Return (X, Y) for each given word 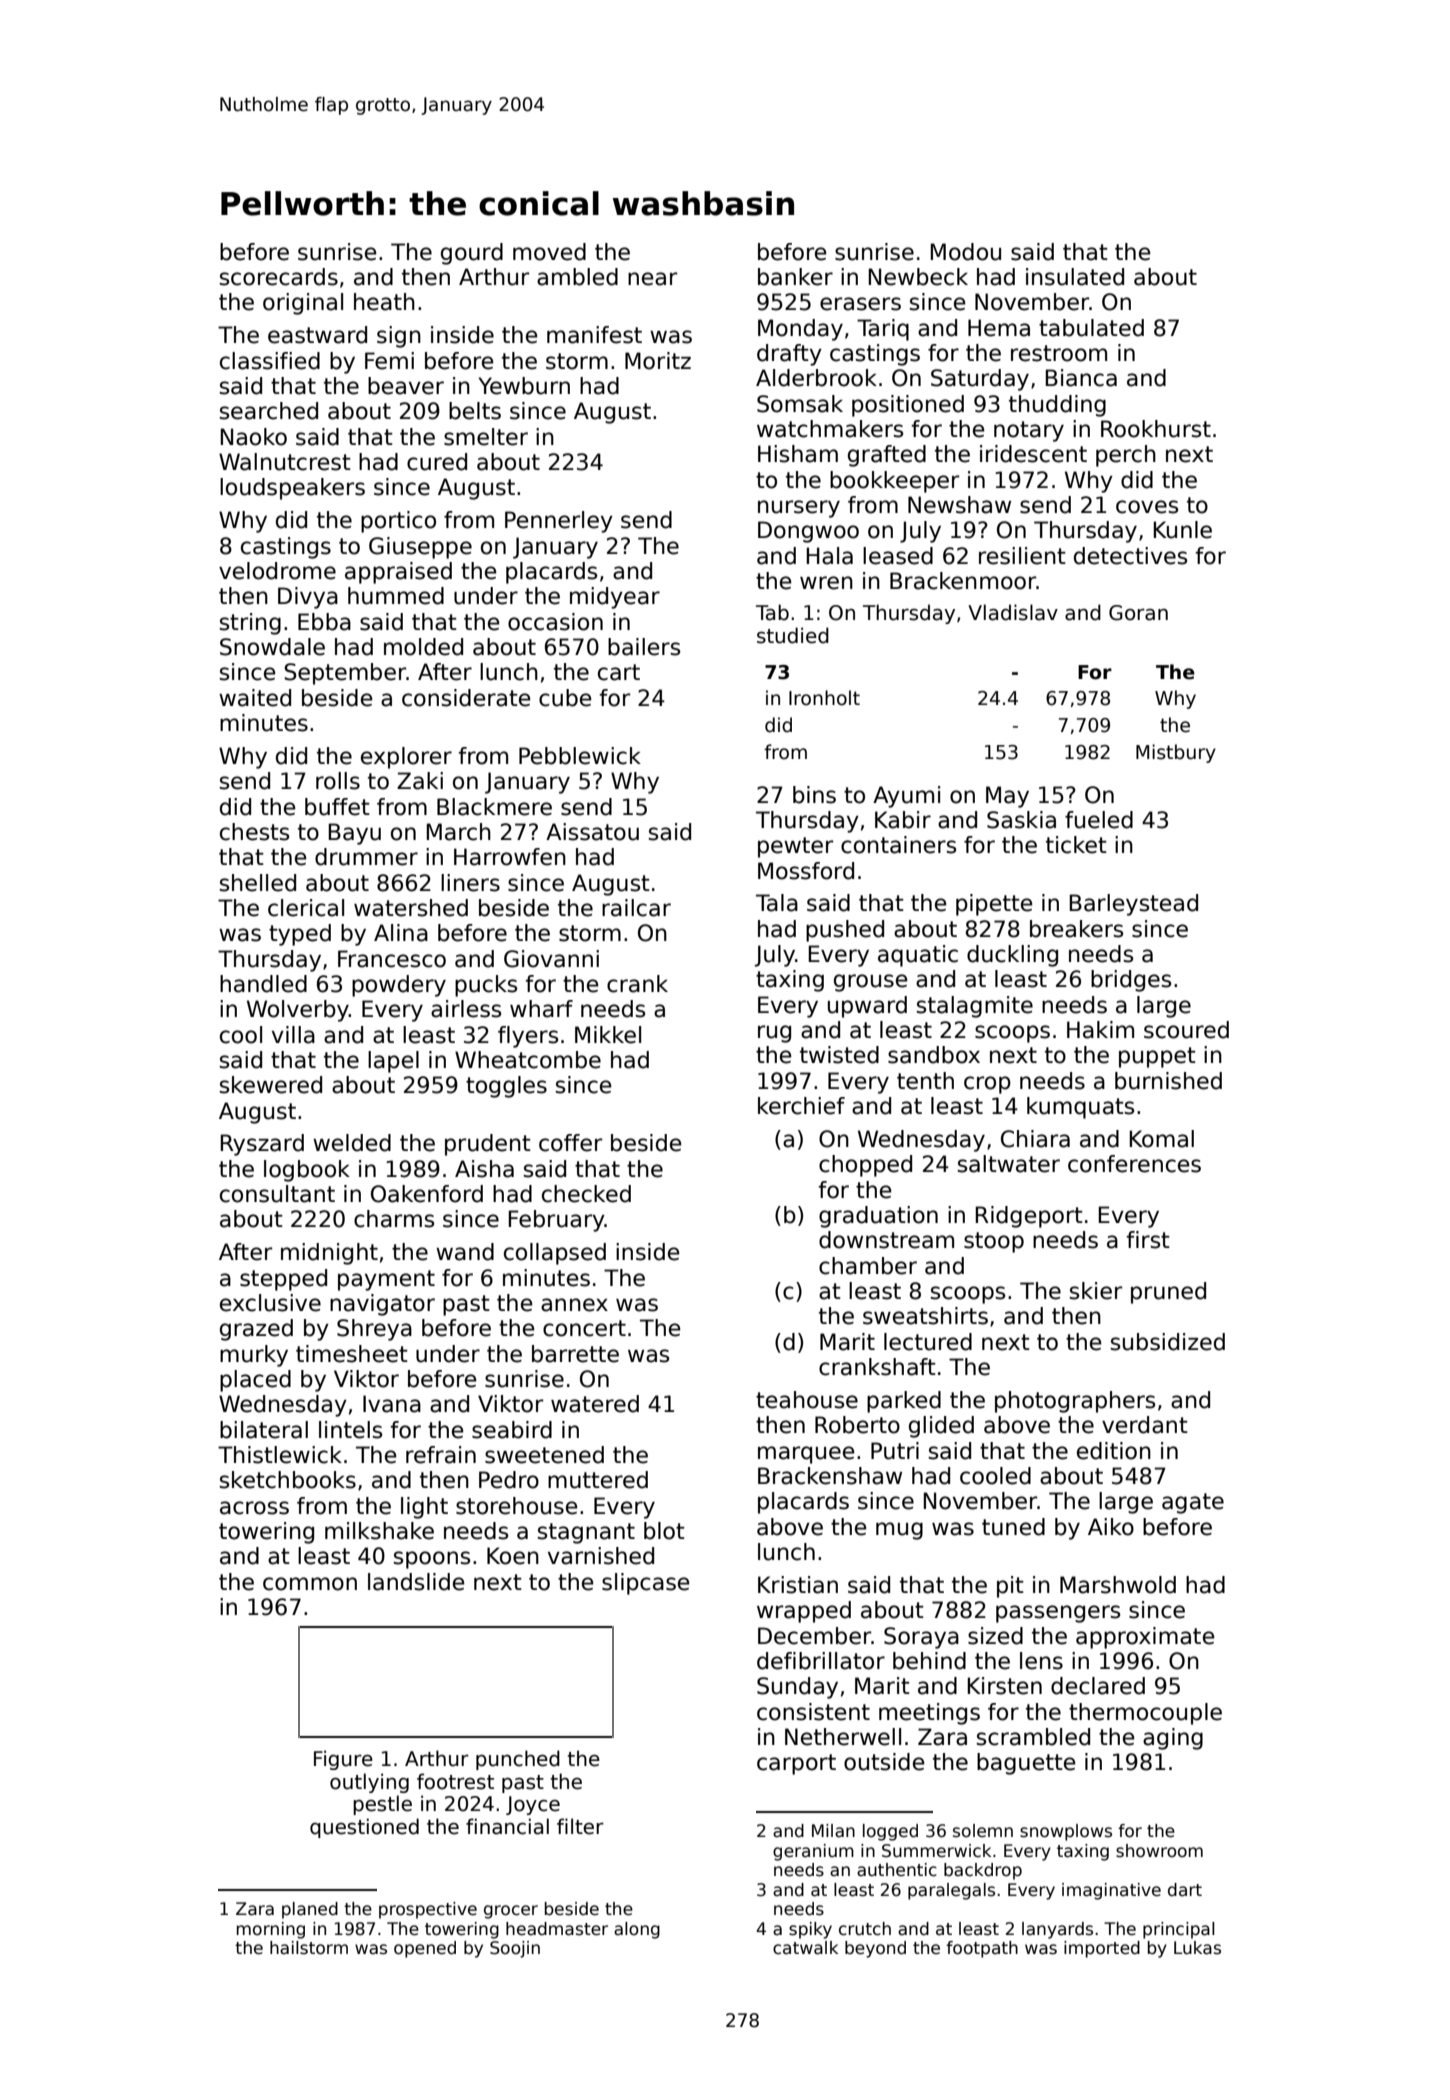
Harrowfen (510, 857)
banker (795, 277)
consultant (277, 1194)
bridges (1131, 981)
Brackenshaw (830, 1476)
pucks (486, 986)
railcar (636, 908)
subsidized (1168, 1342)
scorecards (279, 277)
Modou (966, 252)
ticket (1076, 845)
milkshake (379, 1531)
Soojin (515, 1949)
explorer (406, 758)
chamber (868, 1266)
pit (1010, 1587)
